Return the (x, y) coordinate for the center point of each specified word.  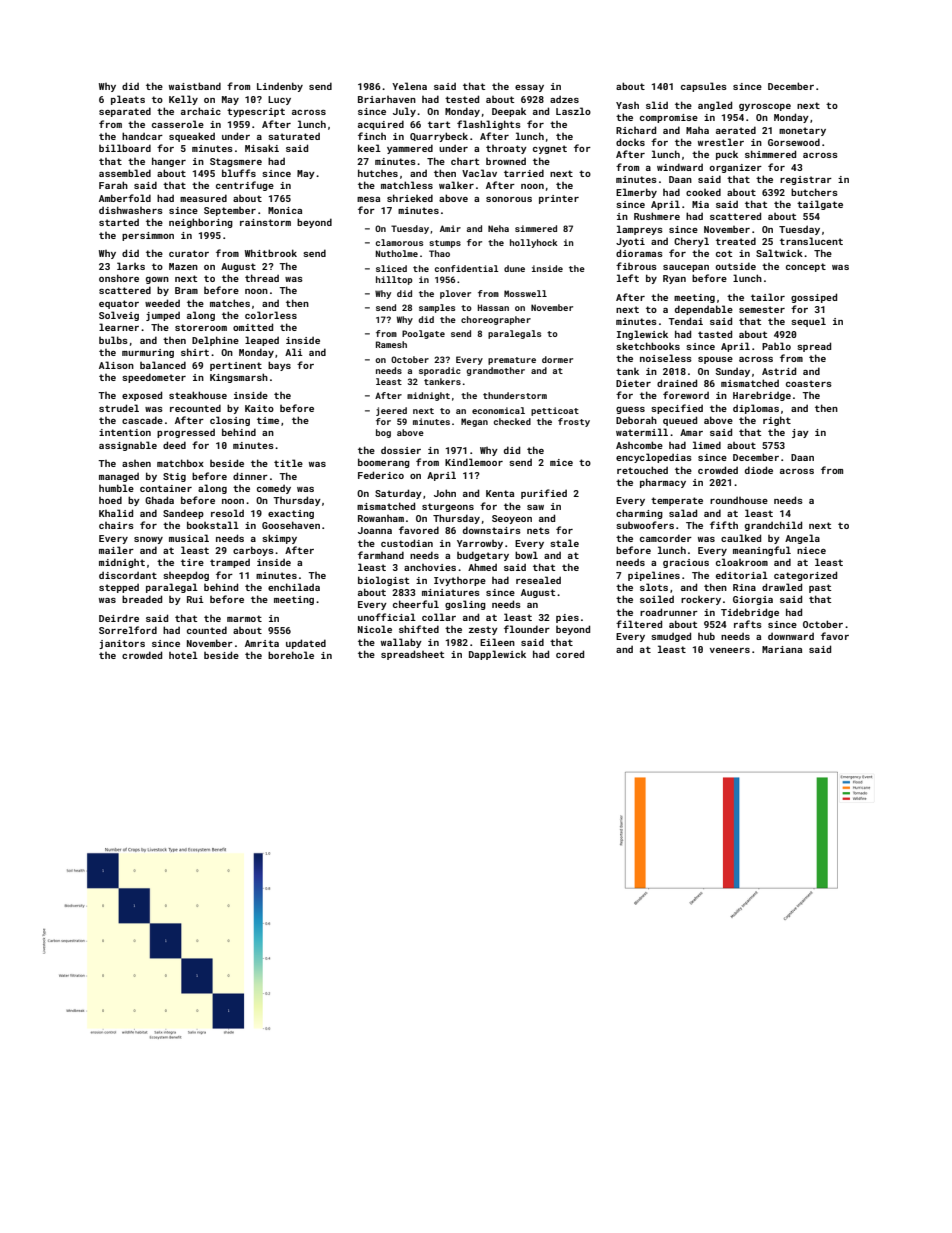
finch (372, 136)
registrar (806, 180)
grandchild (773, 526)
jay (800, 433)
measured (203, 198)
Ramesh (391, 344)
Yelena (409, 86)
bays (279, 366)
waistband (195, 86)
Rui (195, 599)
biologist (383, 581)
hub (706, 636)
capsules (704, 87)
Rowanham (381, 518)
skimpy (279, 539)
